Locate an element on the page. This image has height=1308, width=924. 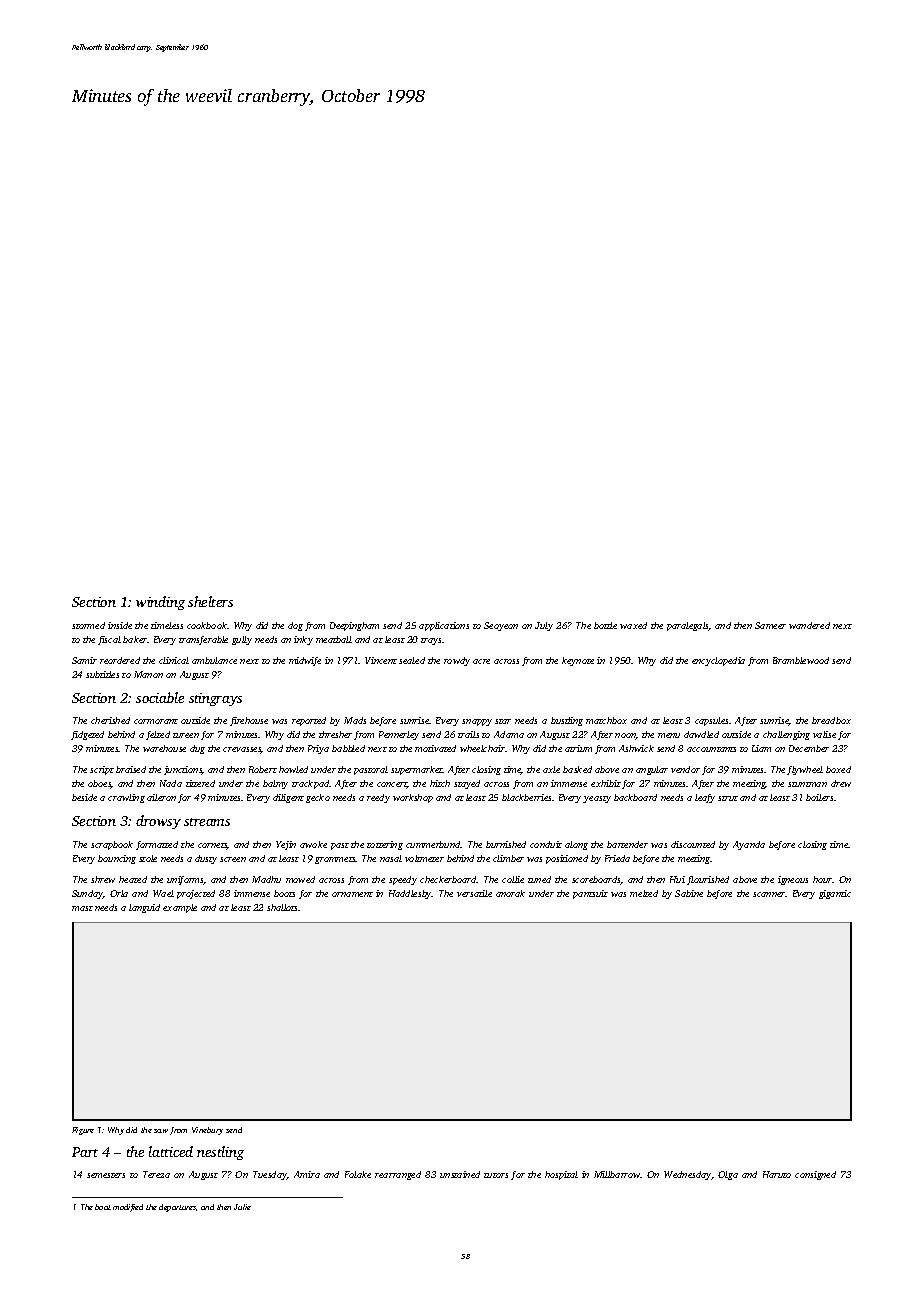
Haruto is located at coordinates (777, 1174).
